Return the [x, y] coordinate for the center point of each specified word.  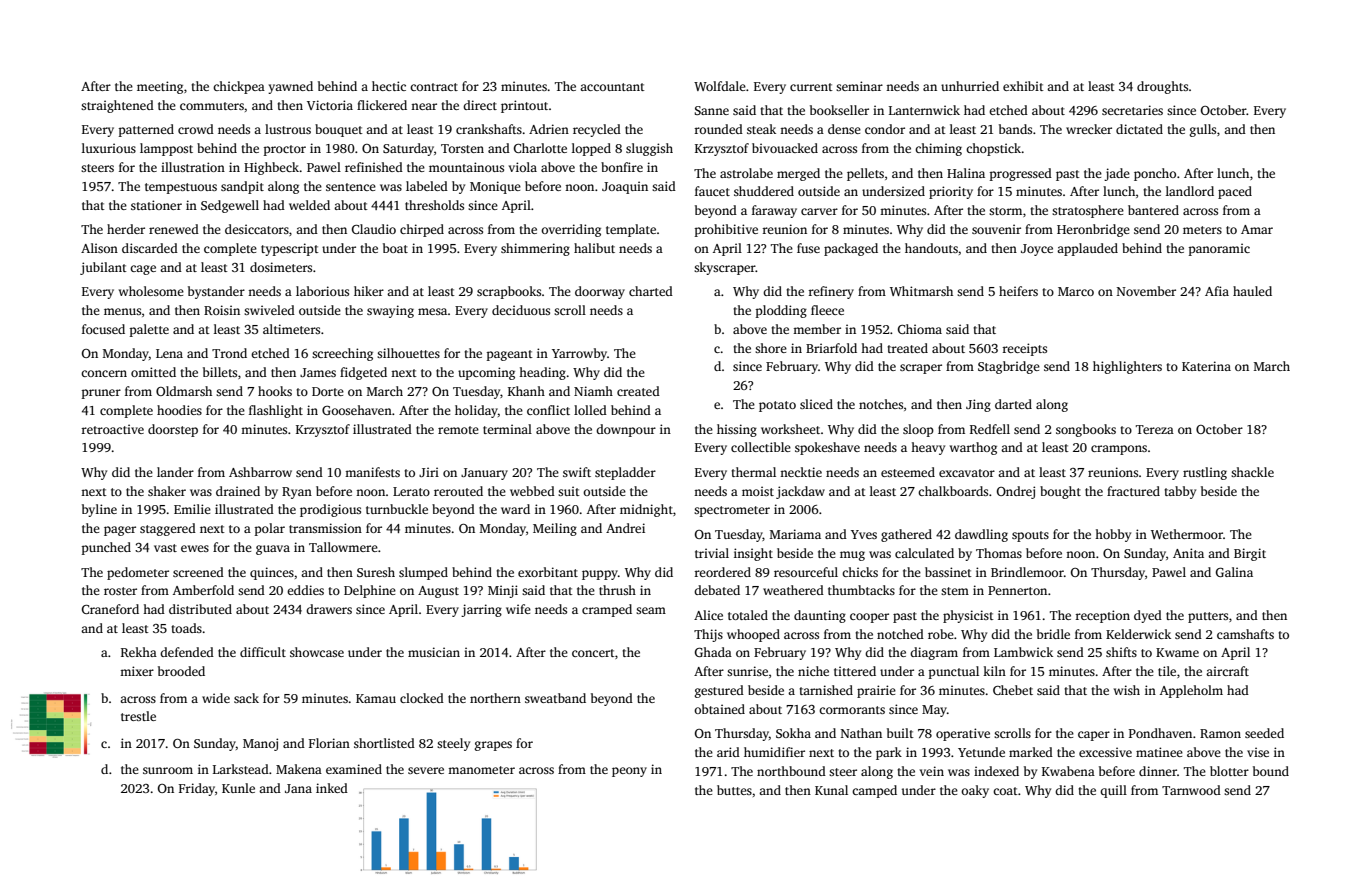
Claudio [374, 229]
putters [1208, 617]
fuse [808, 248]
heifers [1018, 291]
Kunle [238, 788]
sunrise [747, 671]
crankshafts [489, 129]
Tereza [1155, 429]
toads [186, 628]
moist [758, 491]
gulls [1203, 130]
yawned [290, 87]
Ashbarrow [260, 472]
